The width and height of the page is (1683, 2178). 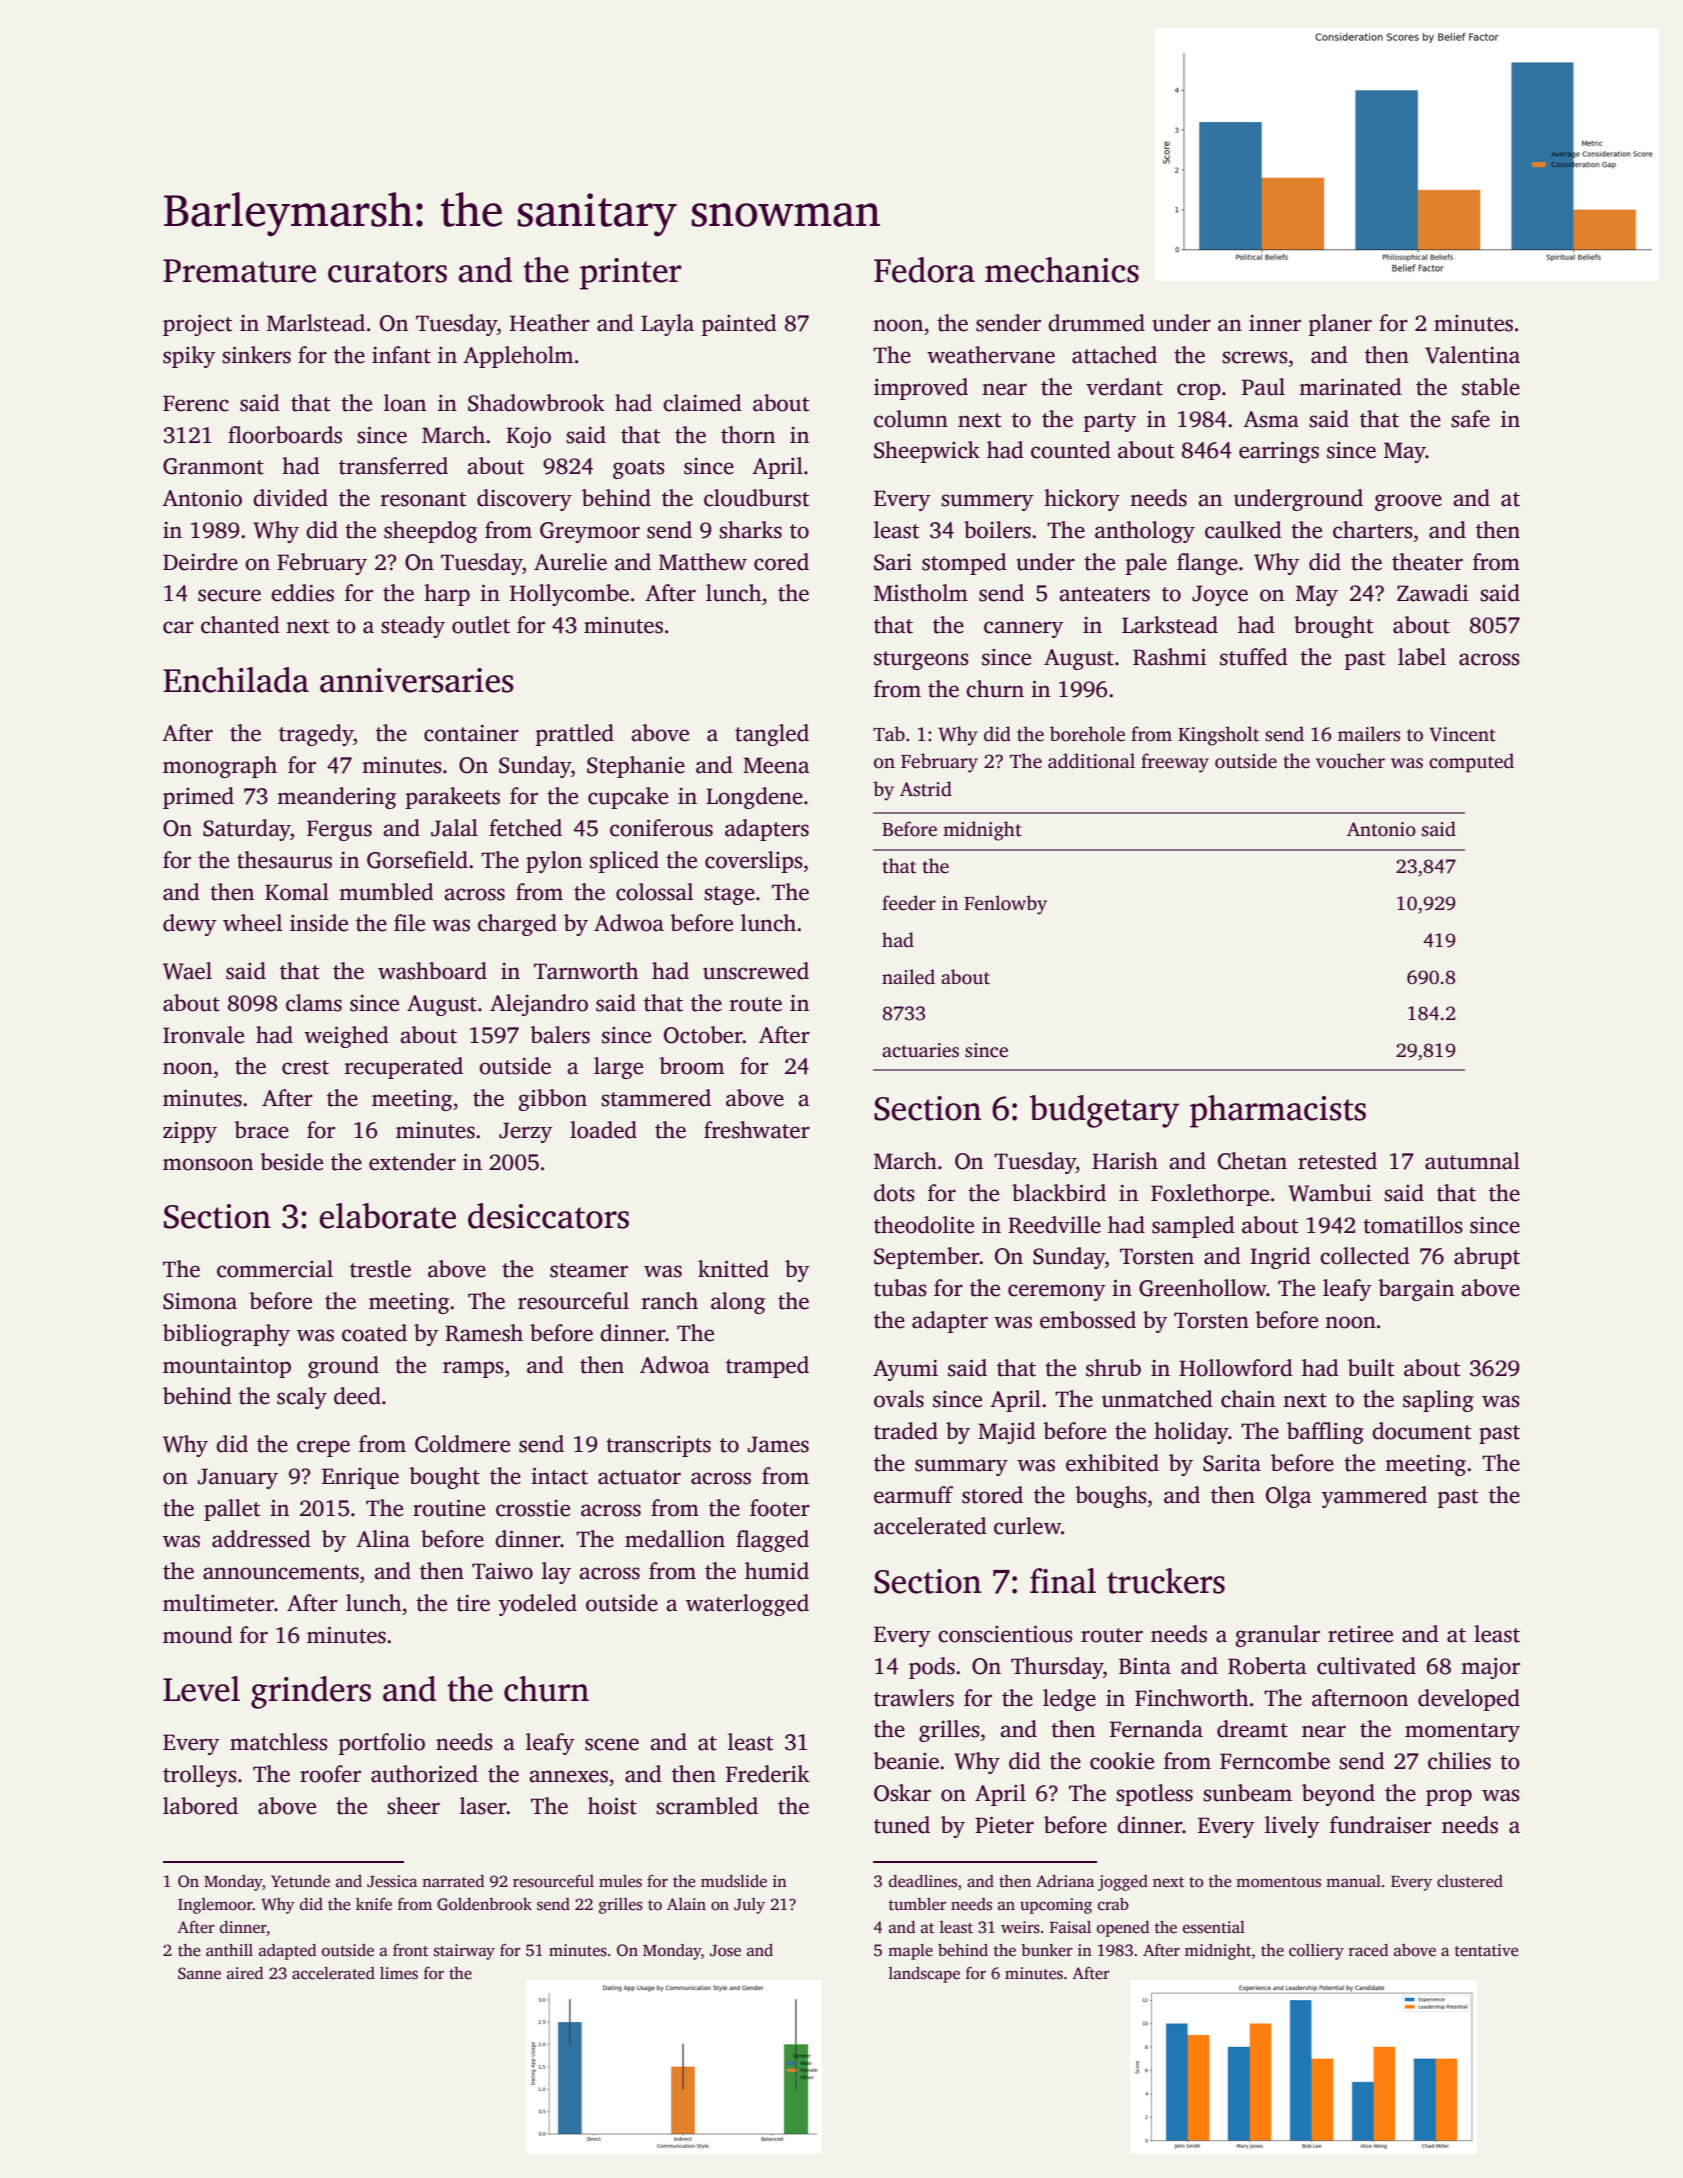 I want to click on marinated, so click(x=1350, y=387).
